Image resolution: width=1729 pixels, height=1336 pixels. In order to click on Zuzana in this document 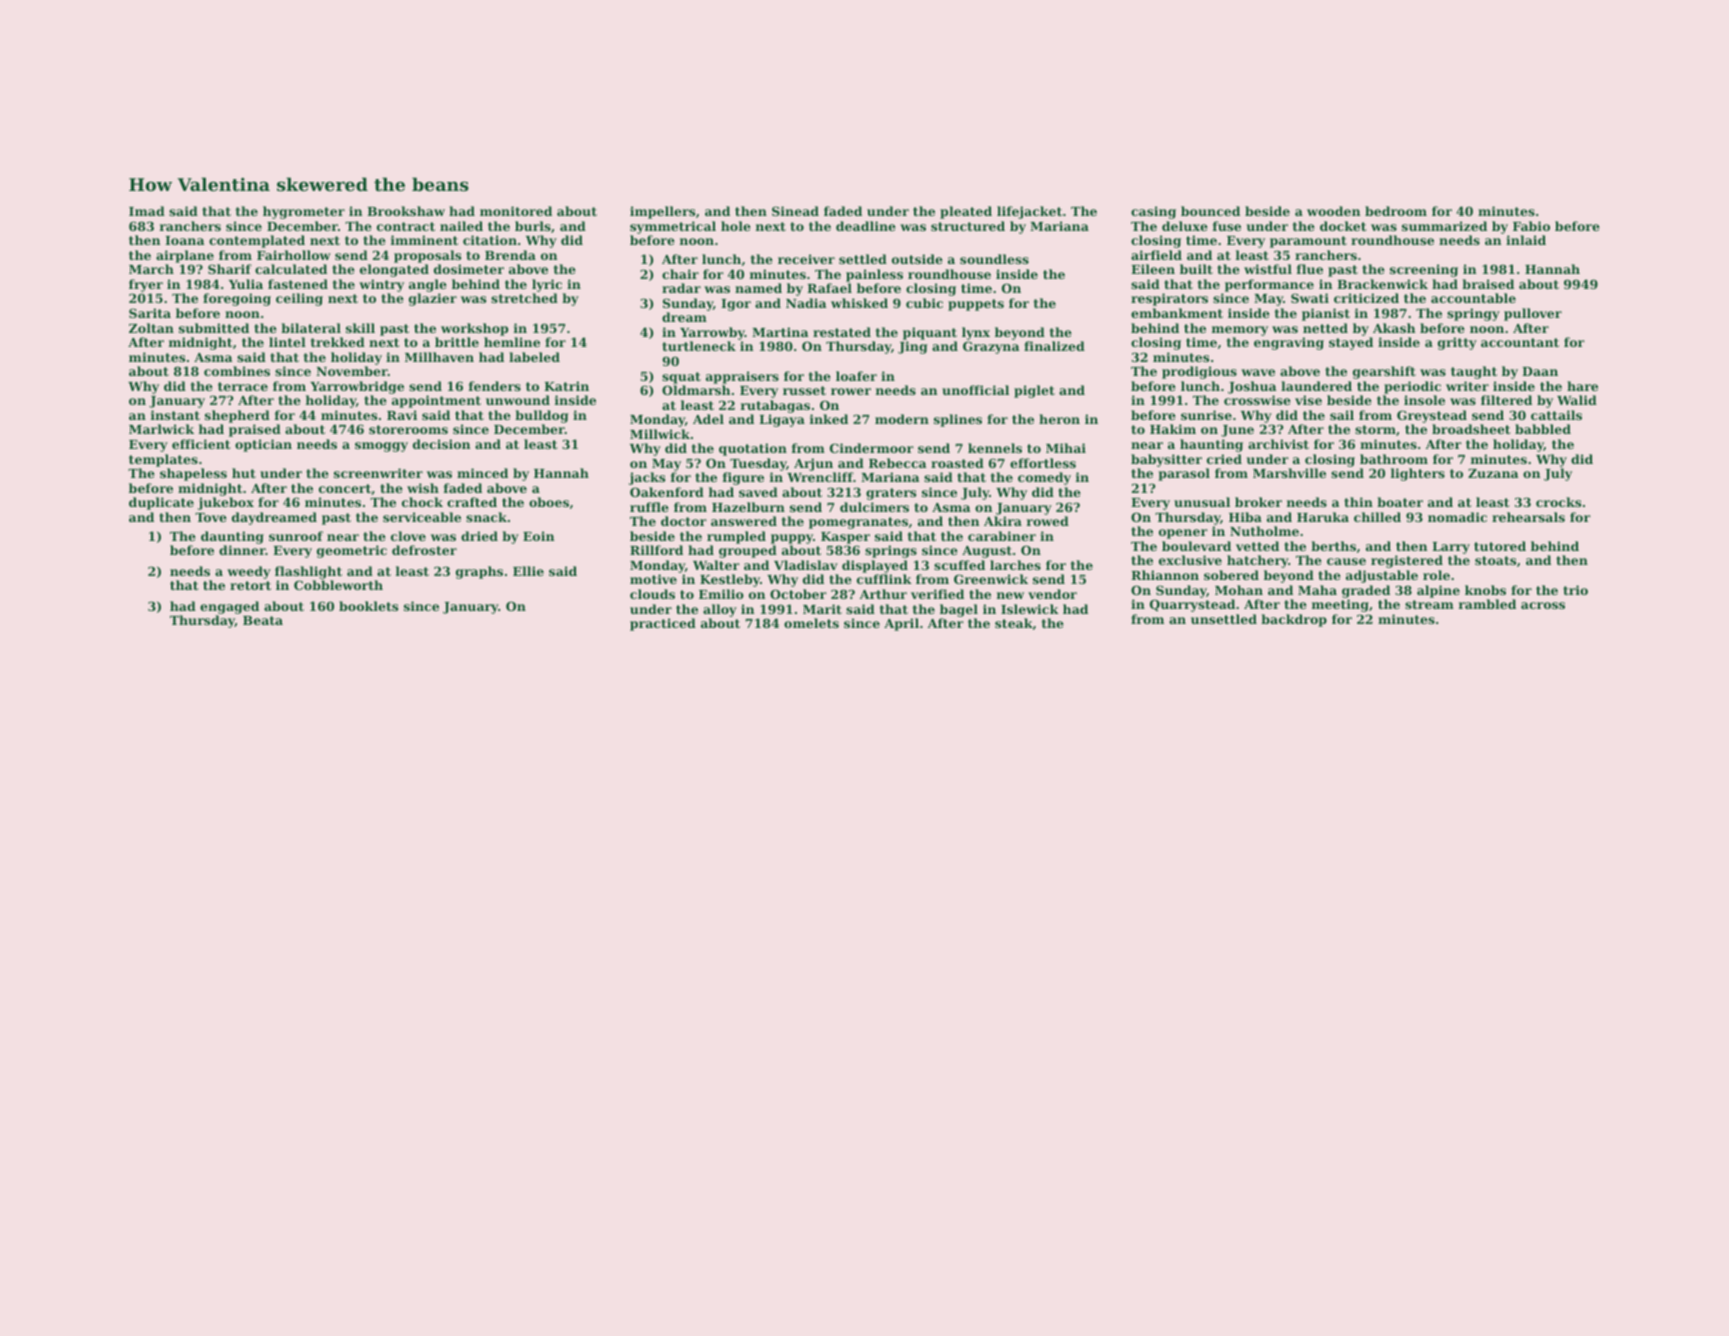, I will do `click(1493, 473)`.
